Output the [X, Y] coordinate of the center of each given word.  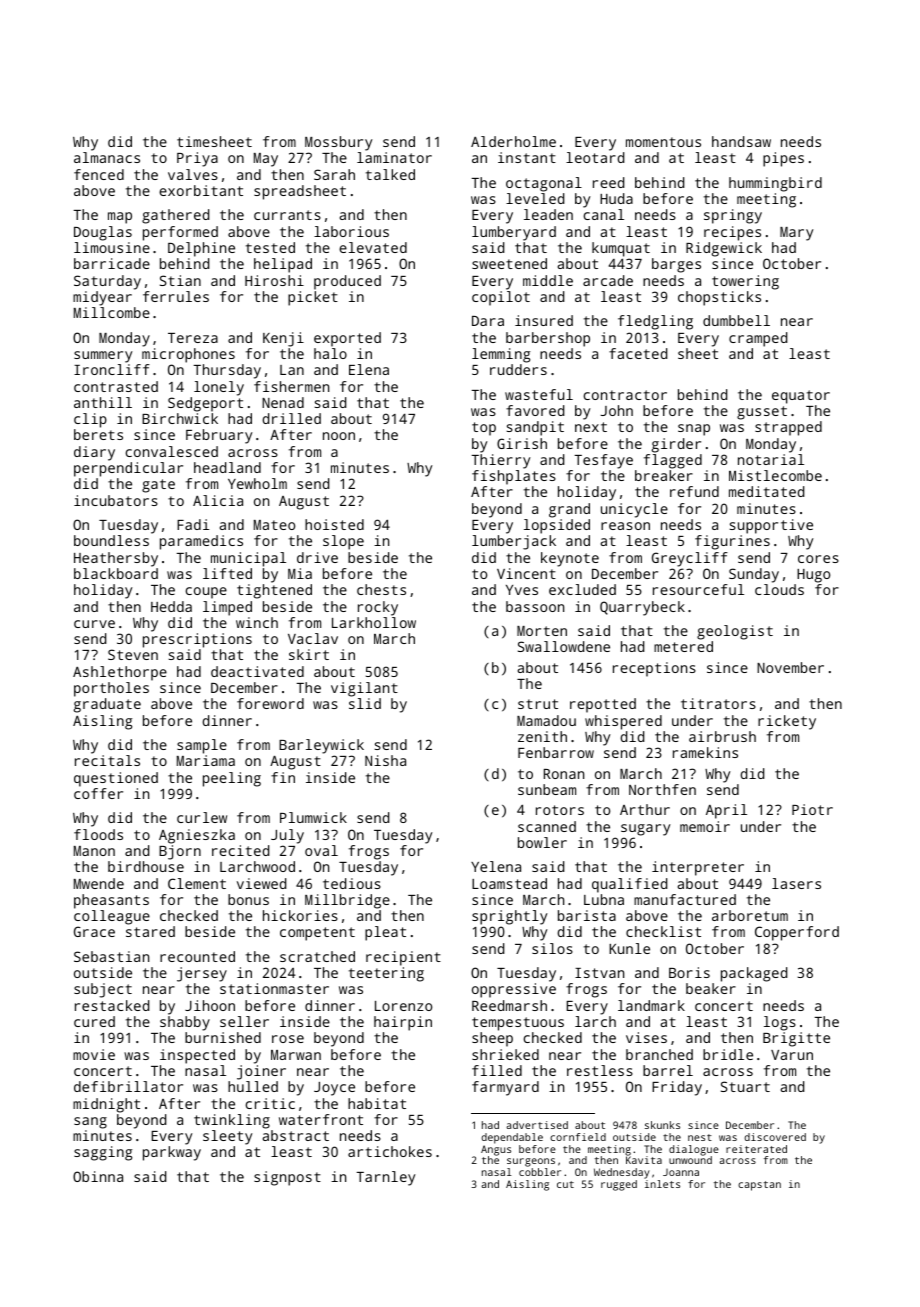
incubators [116, 500]
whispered [623, 722]
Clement [197, 883]
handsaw [741, 141]
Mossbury [338, 143]
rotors [560, 810]
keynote [570, 559]
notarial [771, 459]
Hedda [171, 606]
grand [569, 510]
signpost [287, 1178]
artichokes [390, 1151]
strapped [788, 428]
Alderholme [513, 141]
